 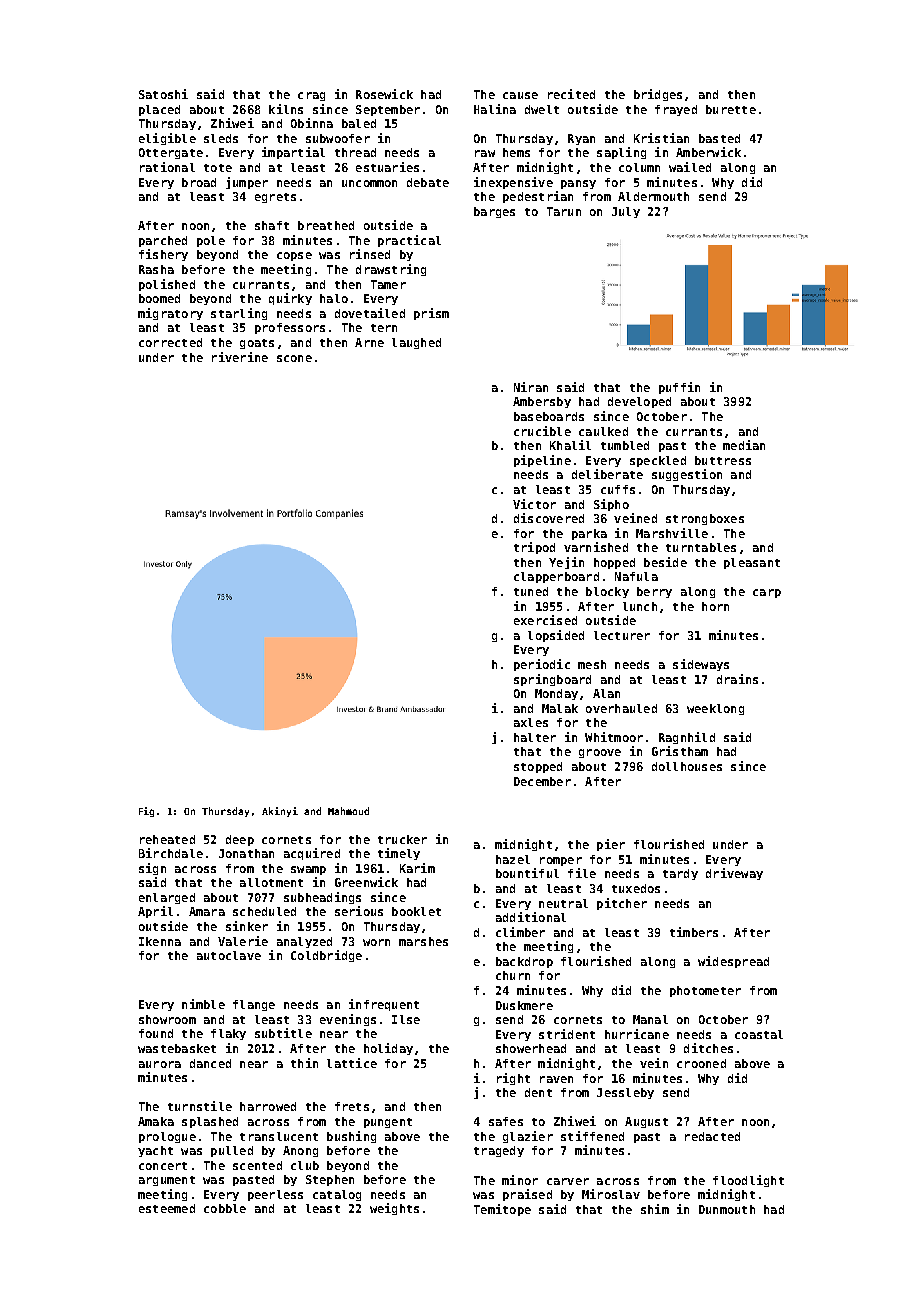 I want to click on Rosewick, so click(x=384, y=94).
